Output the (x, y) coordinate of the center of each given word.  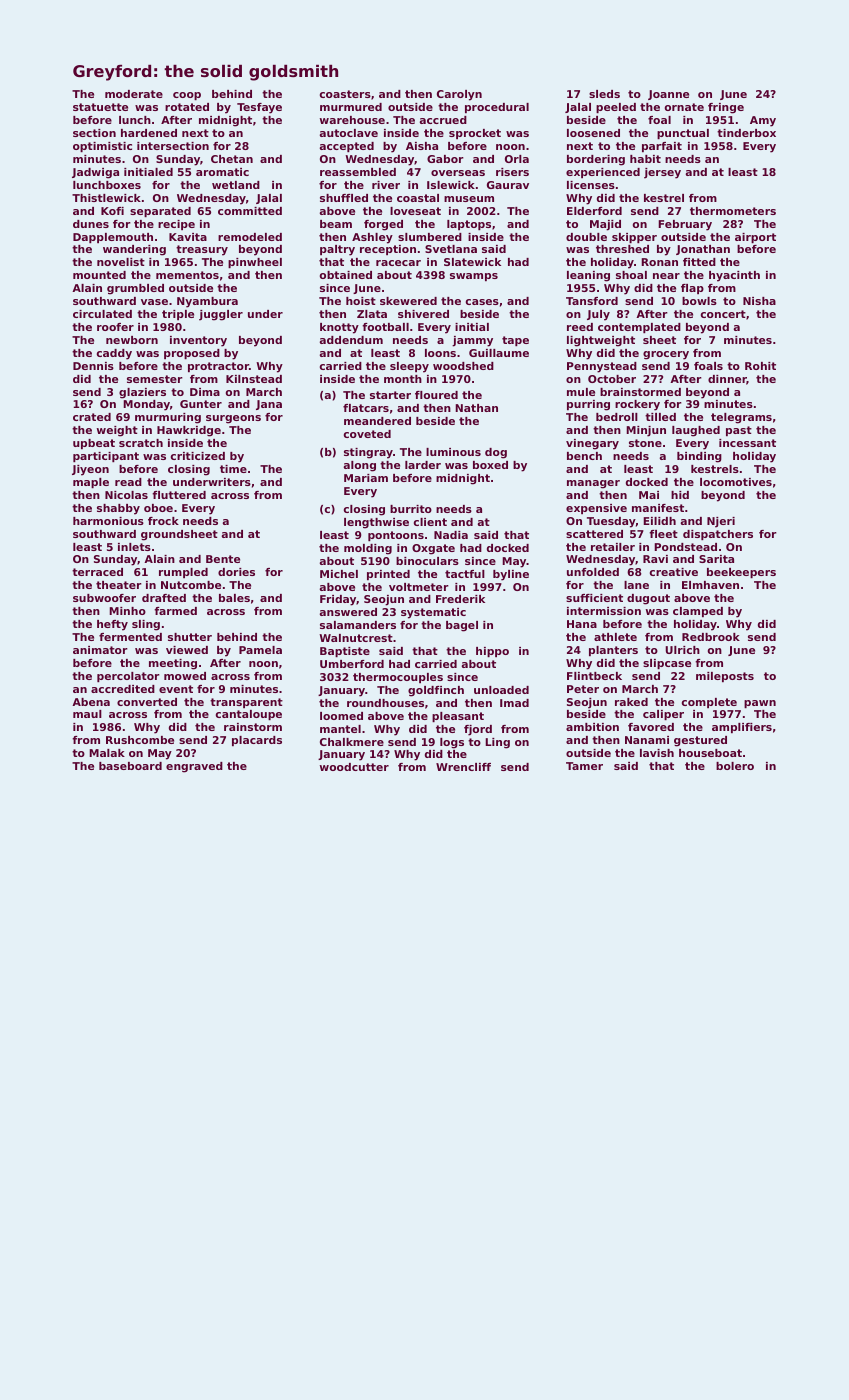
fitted (699, 262)
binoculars (427, 561)
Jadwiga (95, 173)
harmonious (108, 521)
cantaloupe (249, 715)
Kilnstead (254, 379)
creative (674, 572)
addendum (351, 340)
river (386, 185)
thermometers (733, 211)
